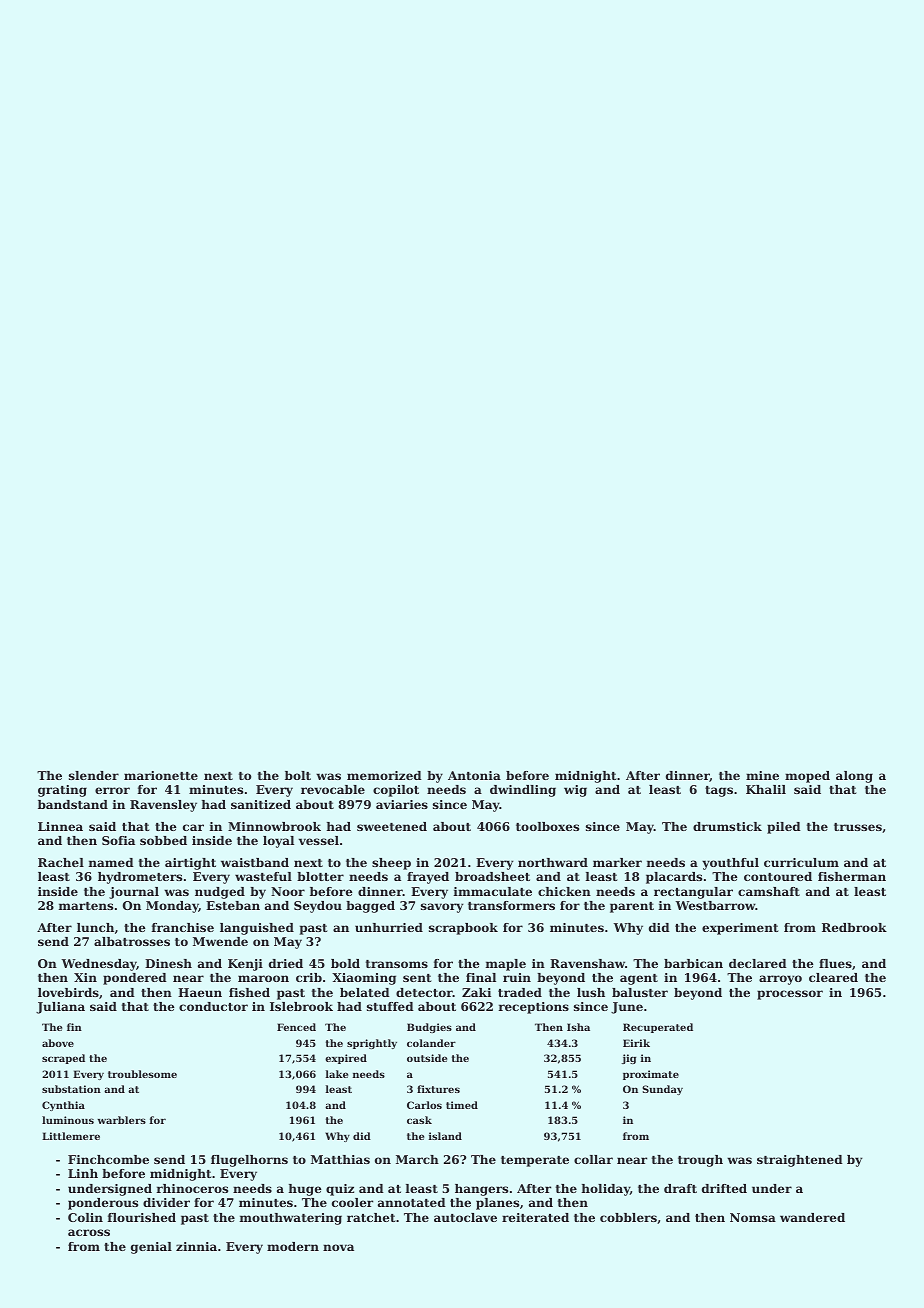 Image resolution: width=924 pixels, height=1308 pixels. Describe the element at coordinates (800, 1161) in the image. I see `straightened` at that location.
